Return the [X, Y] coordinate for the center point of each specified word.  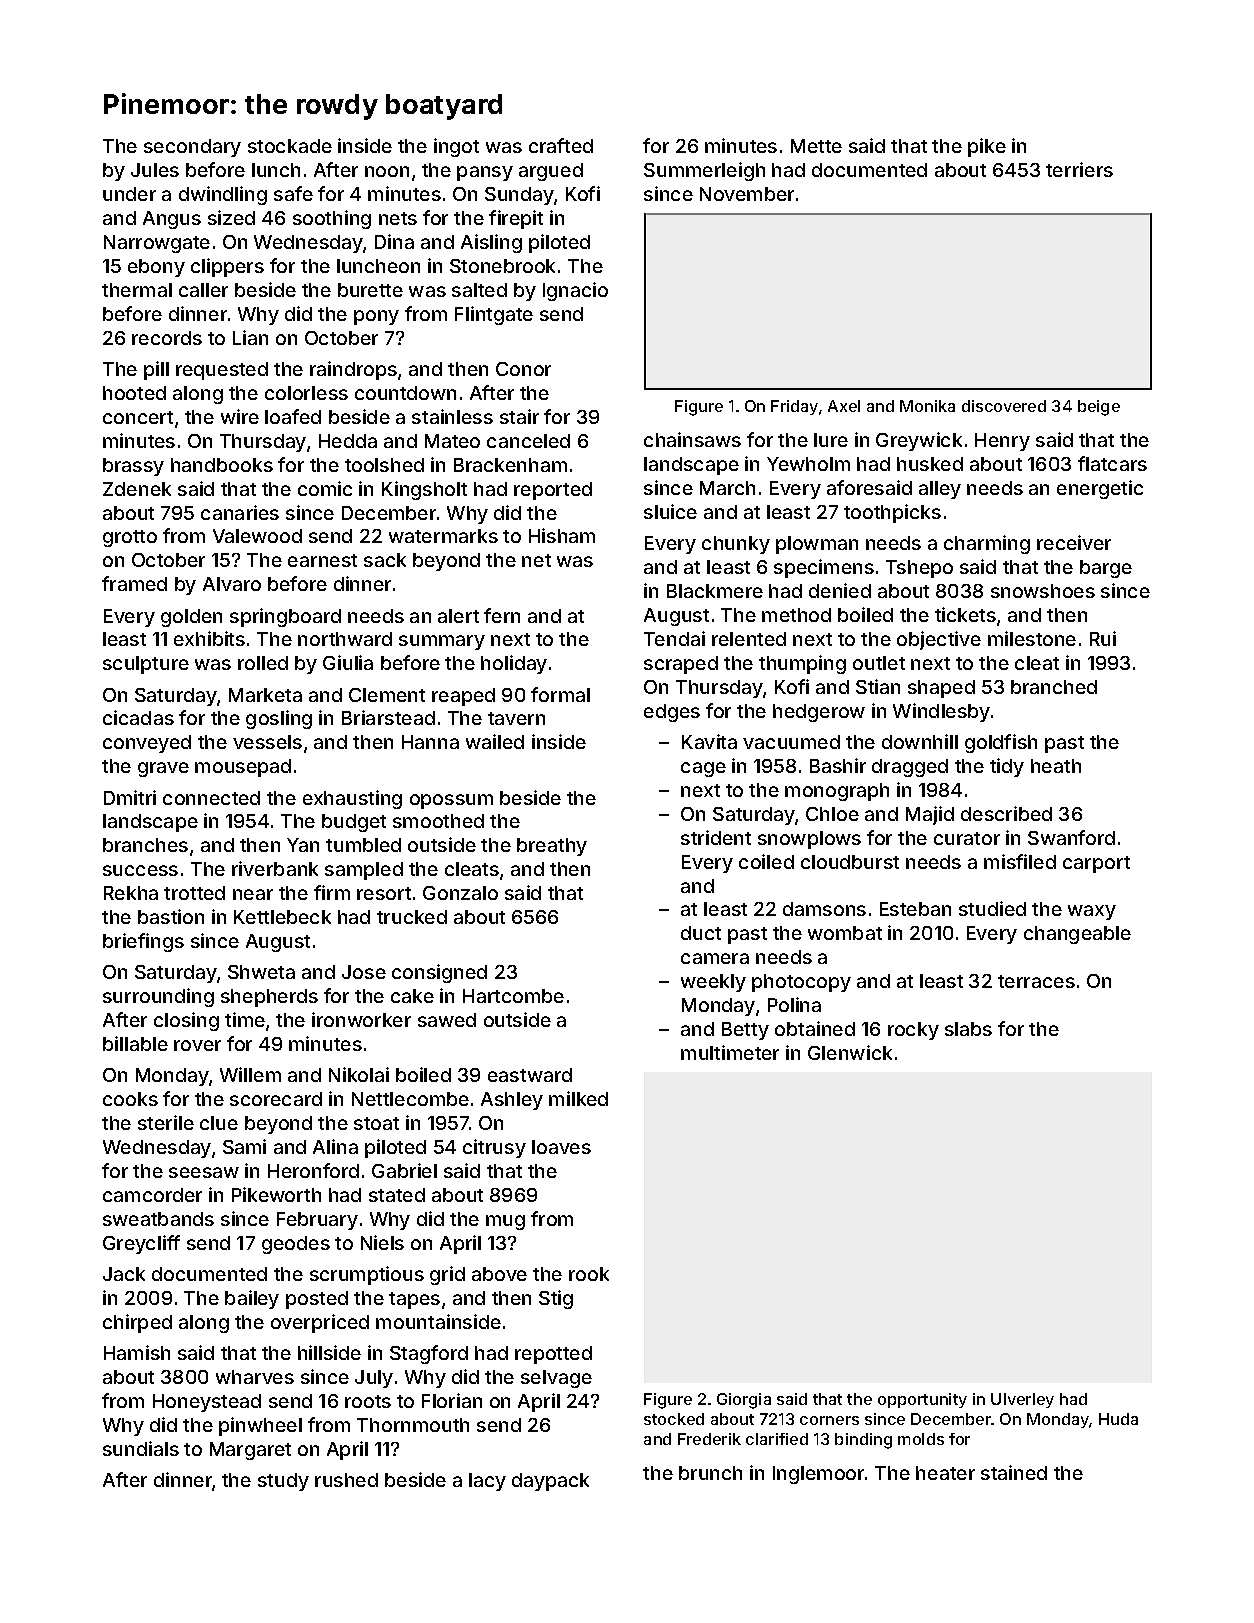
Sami [244, 1146]
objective [939, 640]
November [747, 194]
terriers [1079, 169]
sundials [141, 1448]
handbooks [222, 465]
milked [578, 1098]
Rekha [131, 893]
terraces [1036, 981]
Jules [155, 170]
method [796, 615]
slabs [968, 1029]
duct [701, 933]
